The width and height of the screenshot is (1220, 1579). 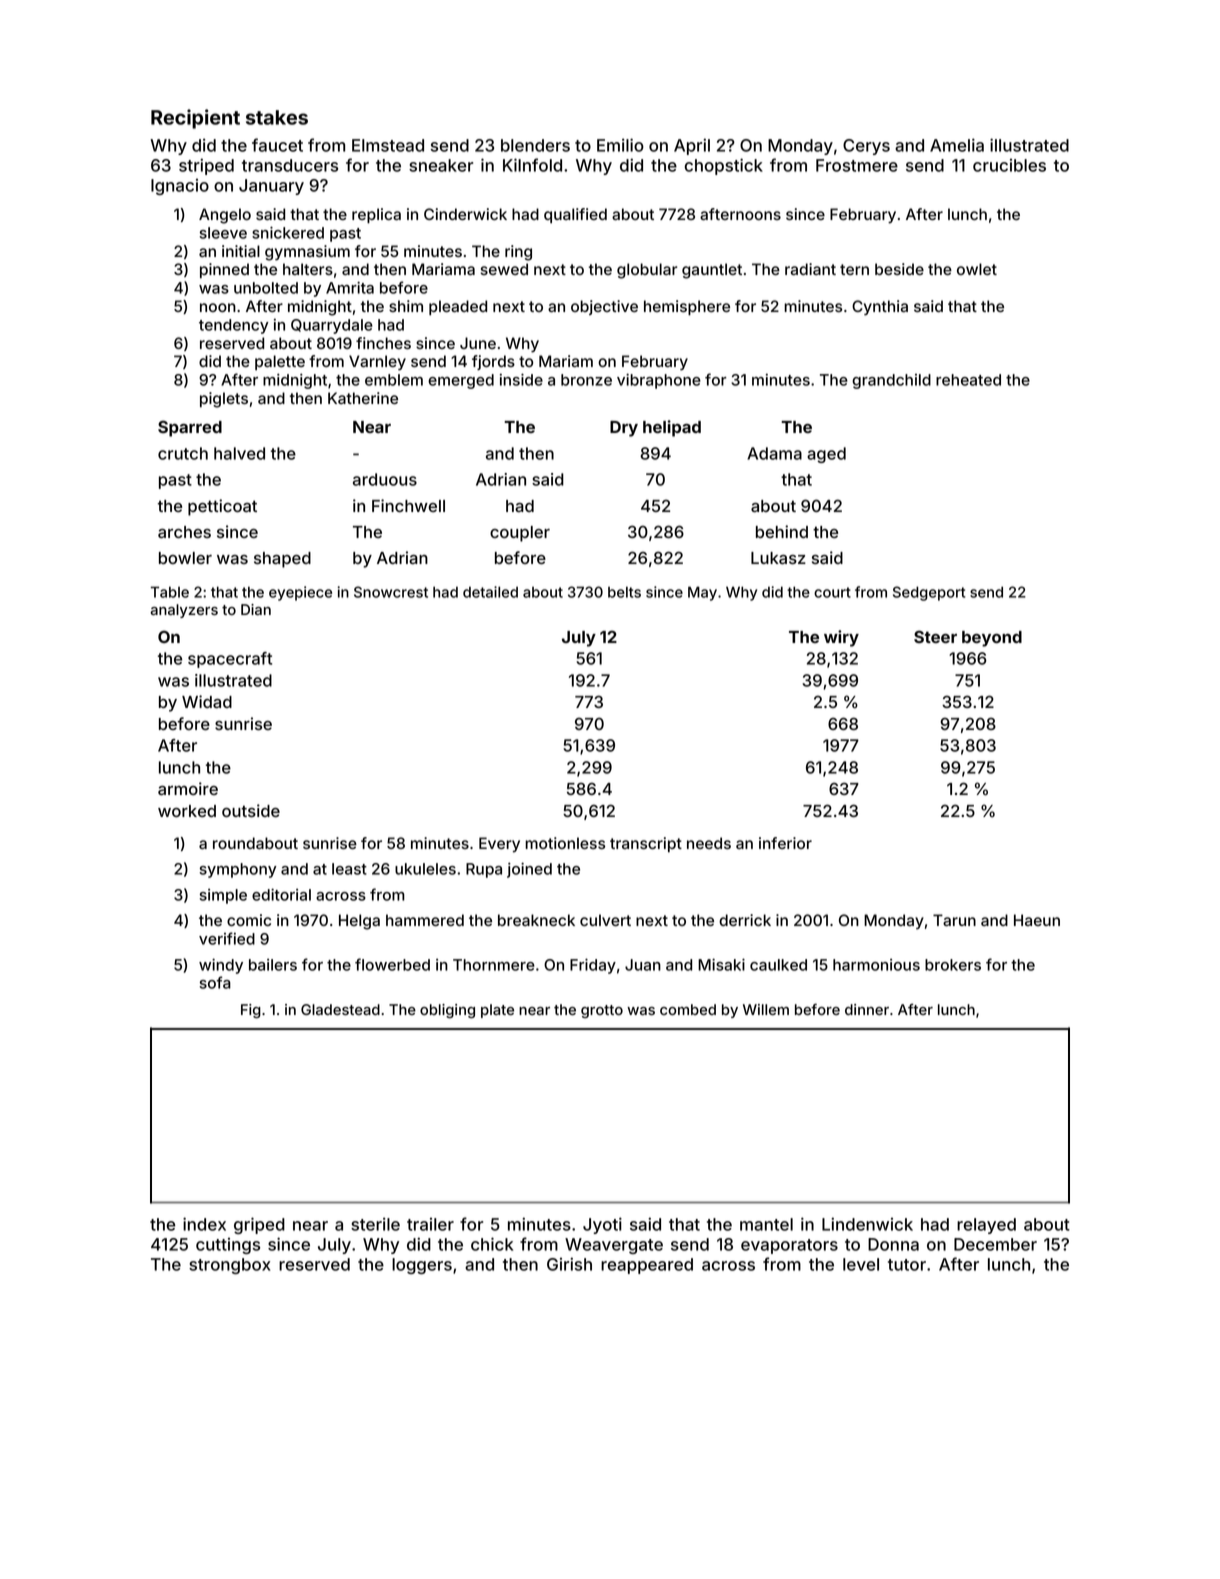 What do you see at coordinates (620, 145) in the screenshot?
I see `Emilio` at bounding box center [620, 145].
